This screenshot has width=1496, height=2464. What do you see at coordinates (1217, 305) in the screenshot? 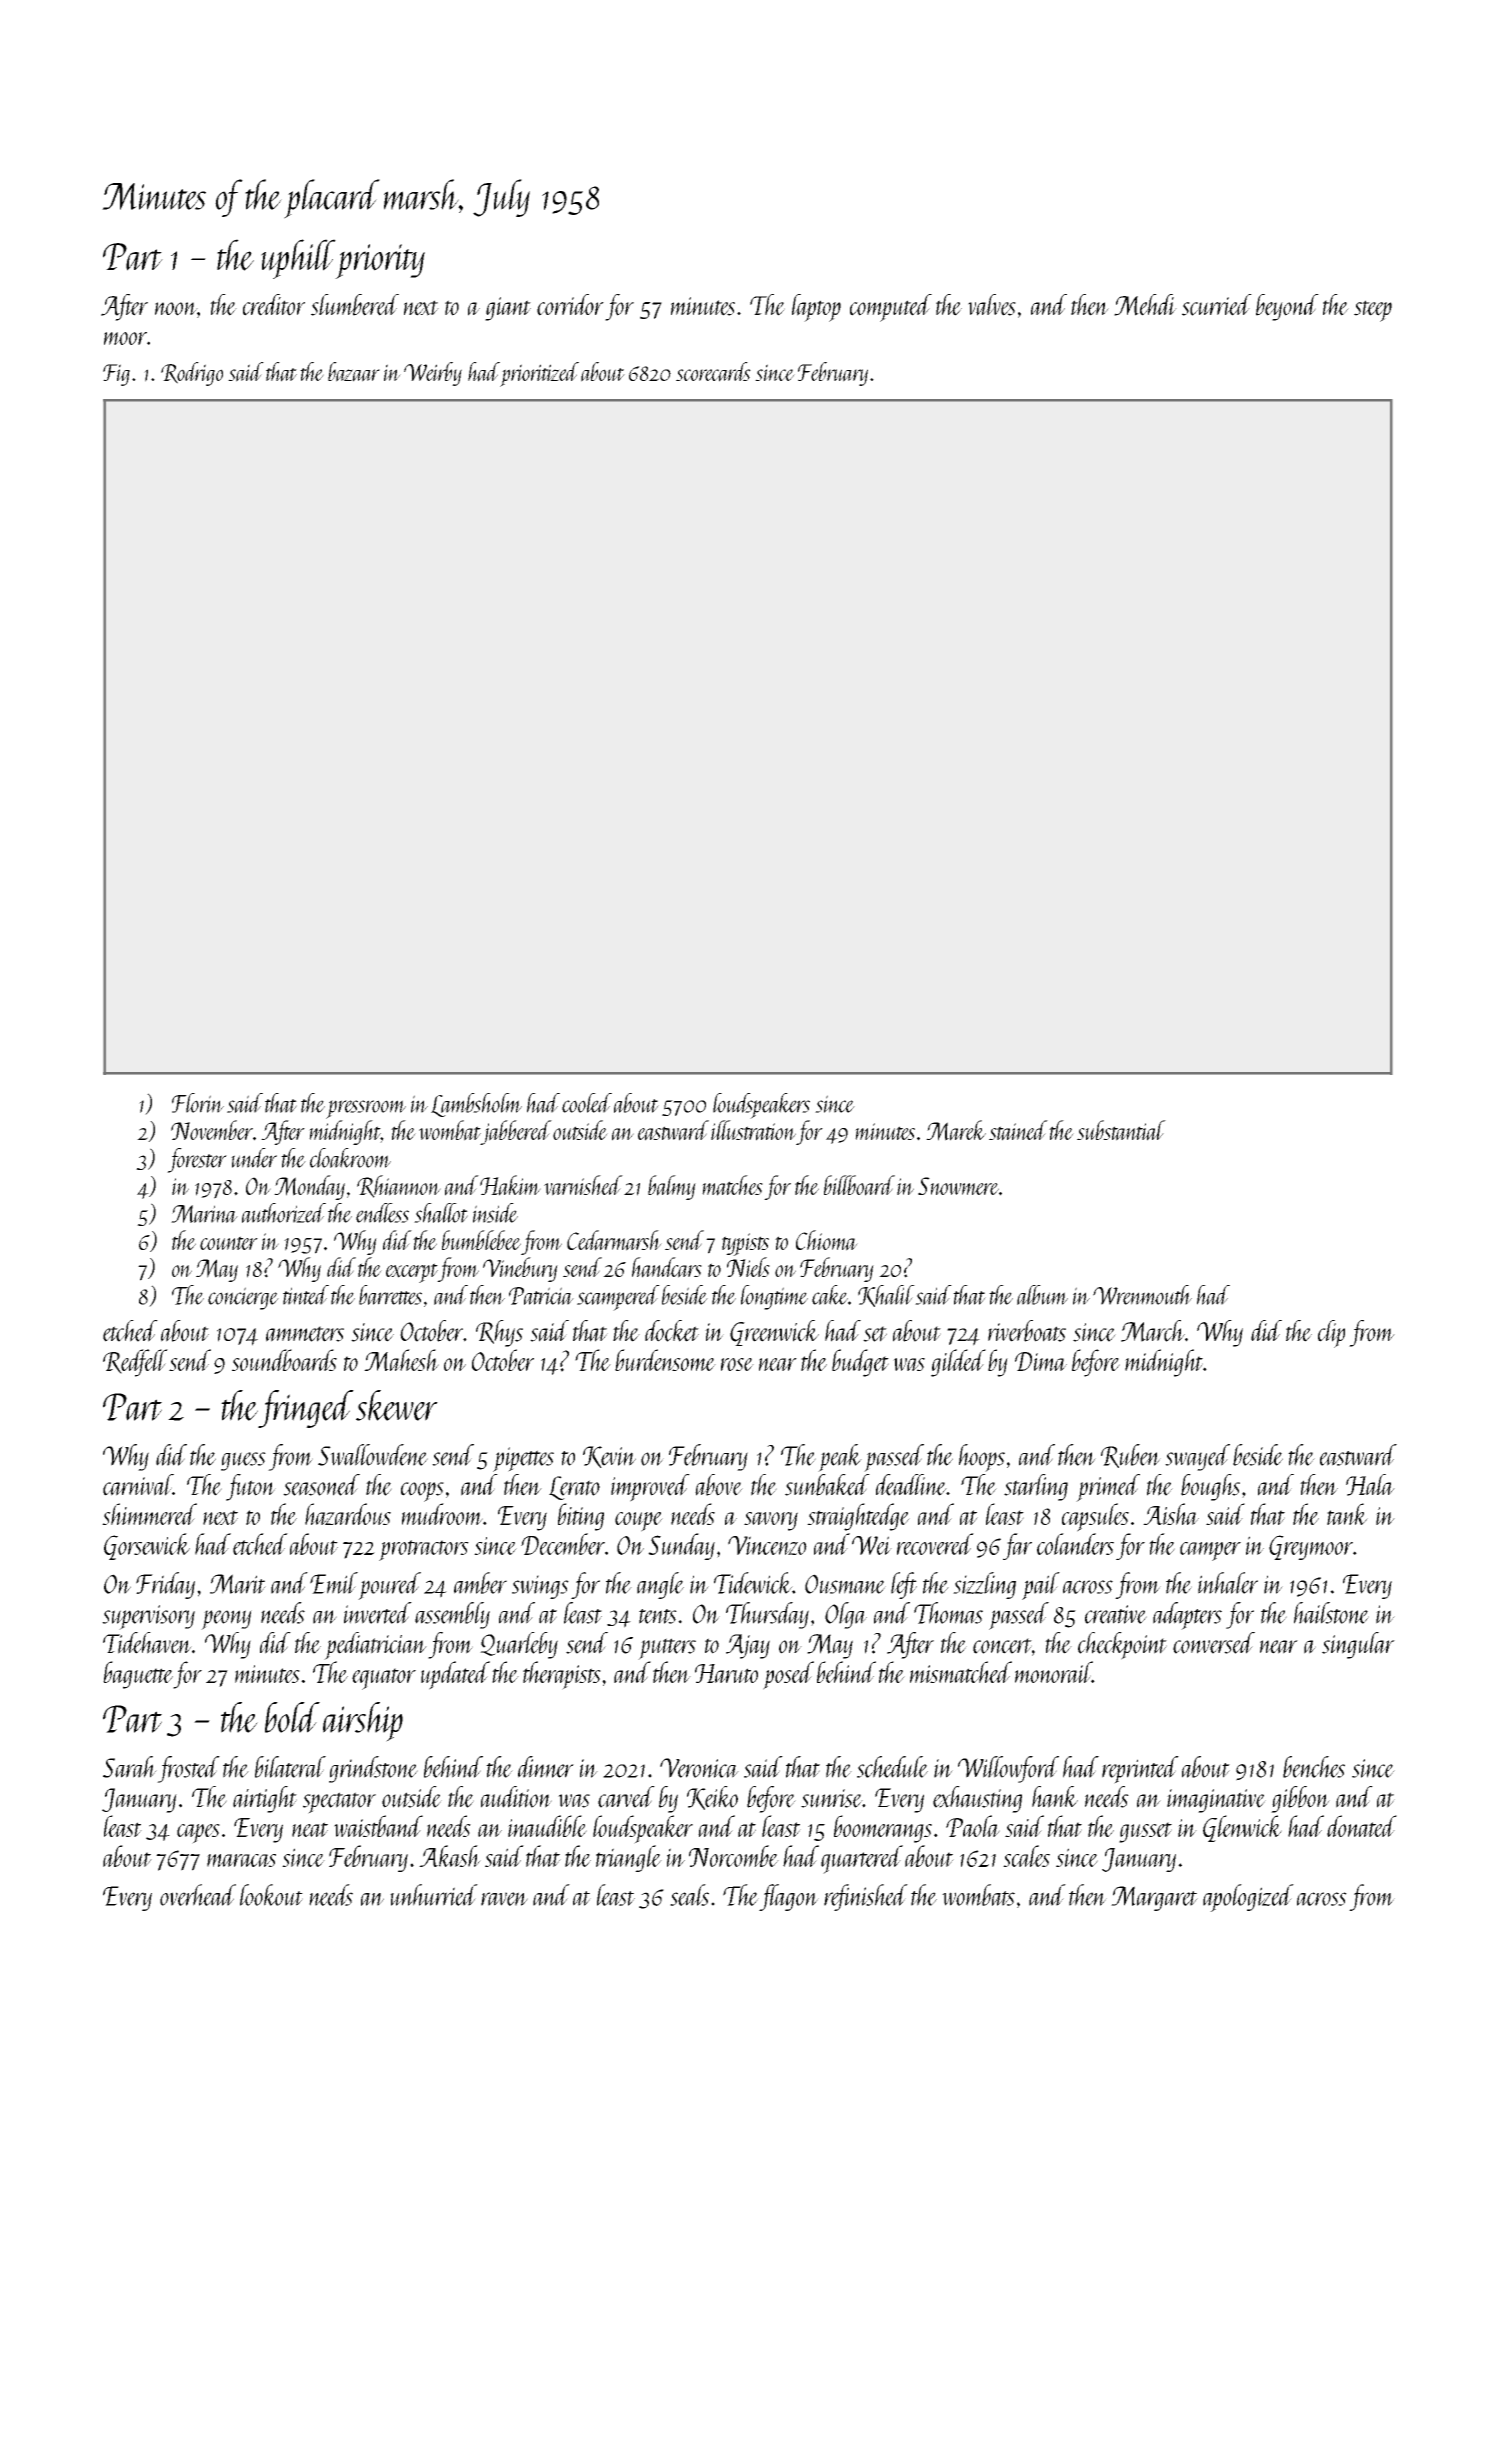
I see `scurried` at bounding box center [1217, 305].
